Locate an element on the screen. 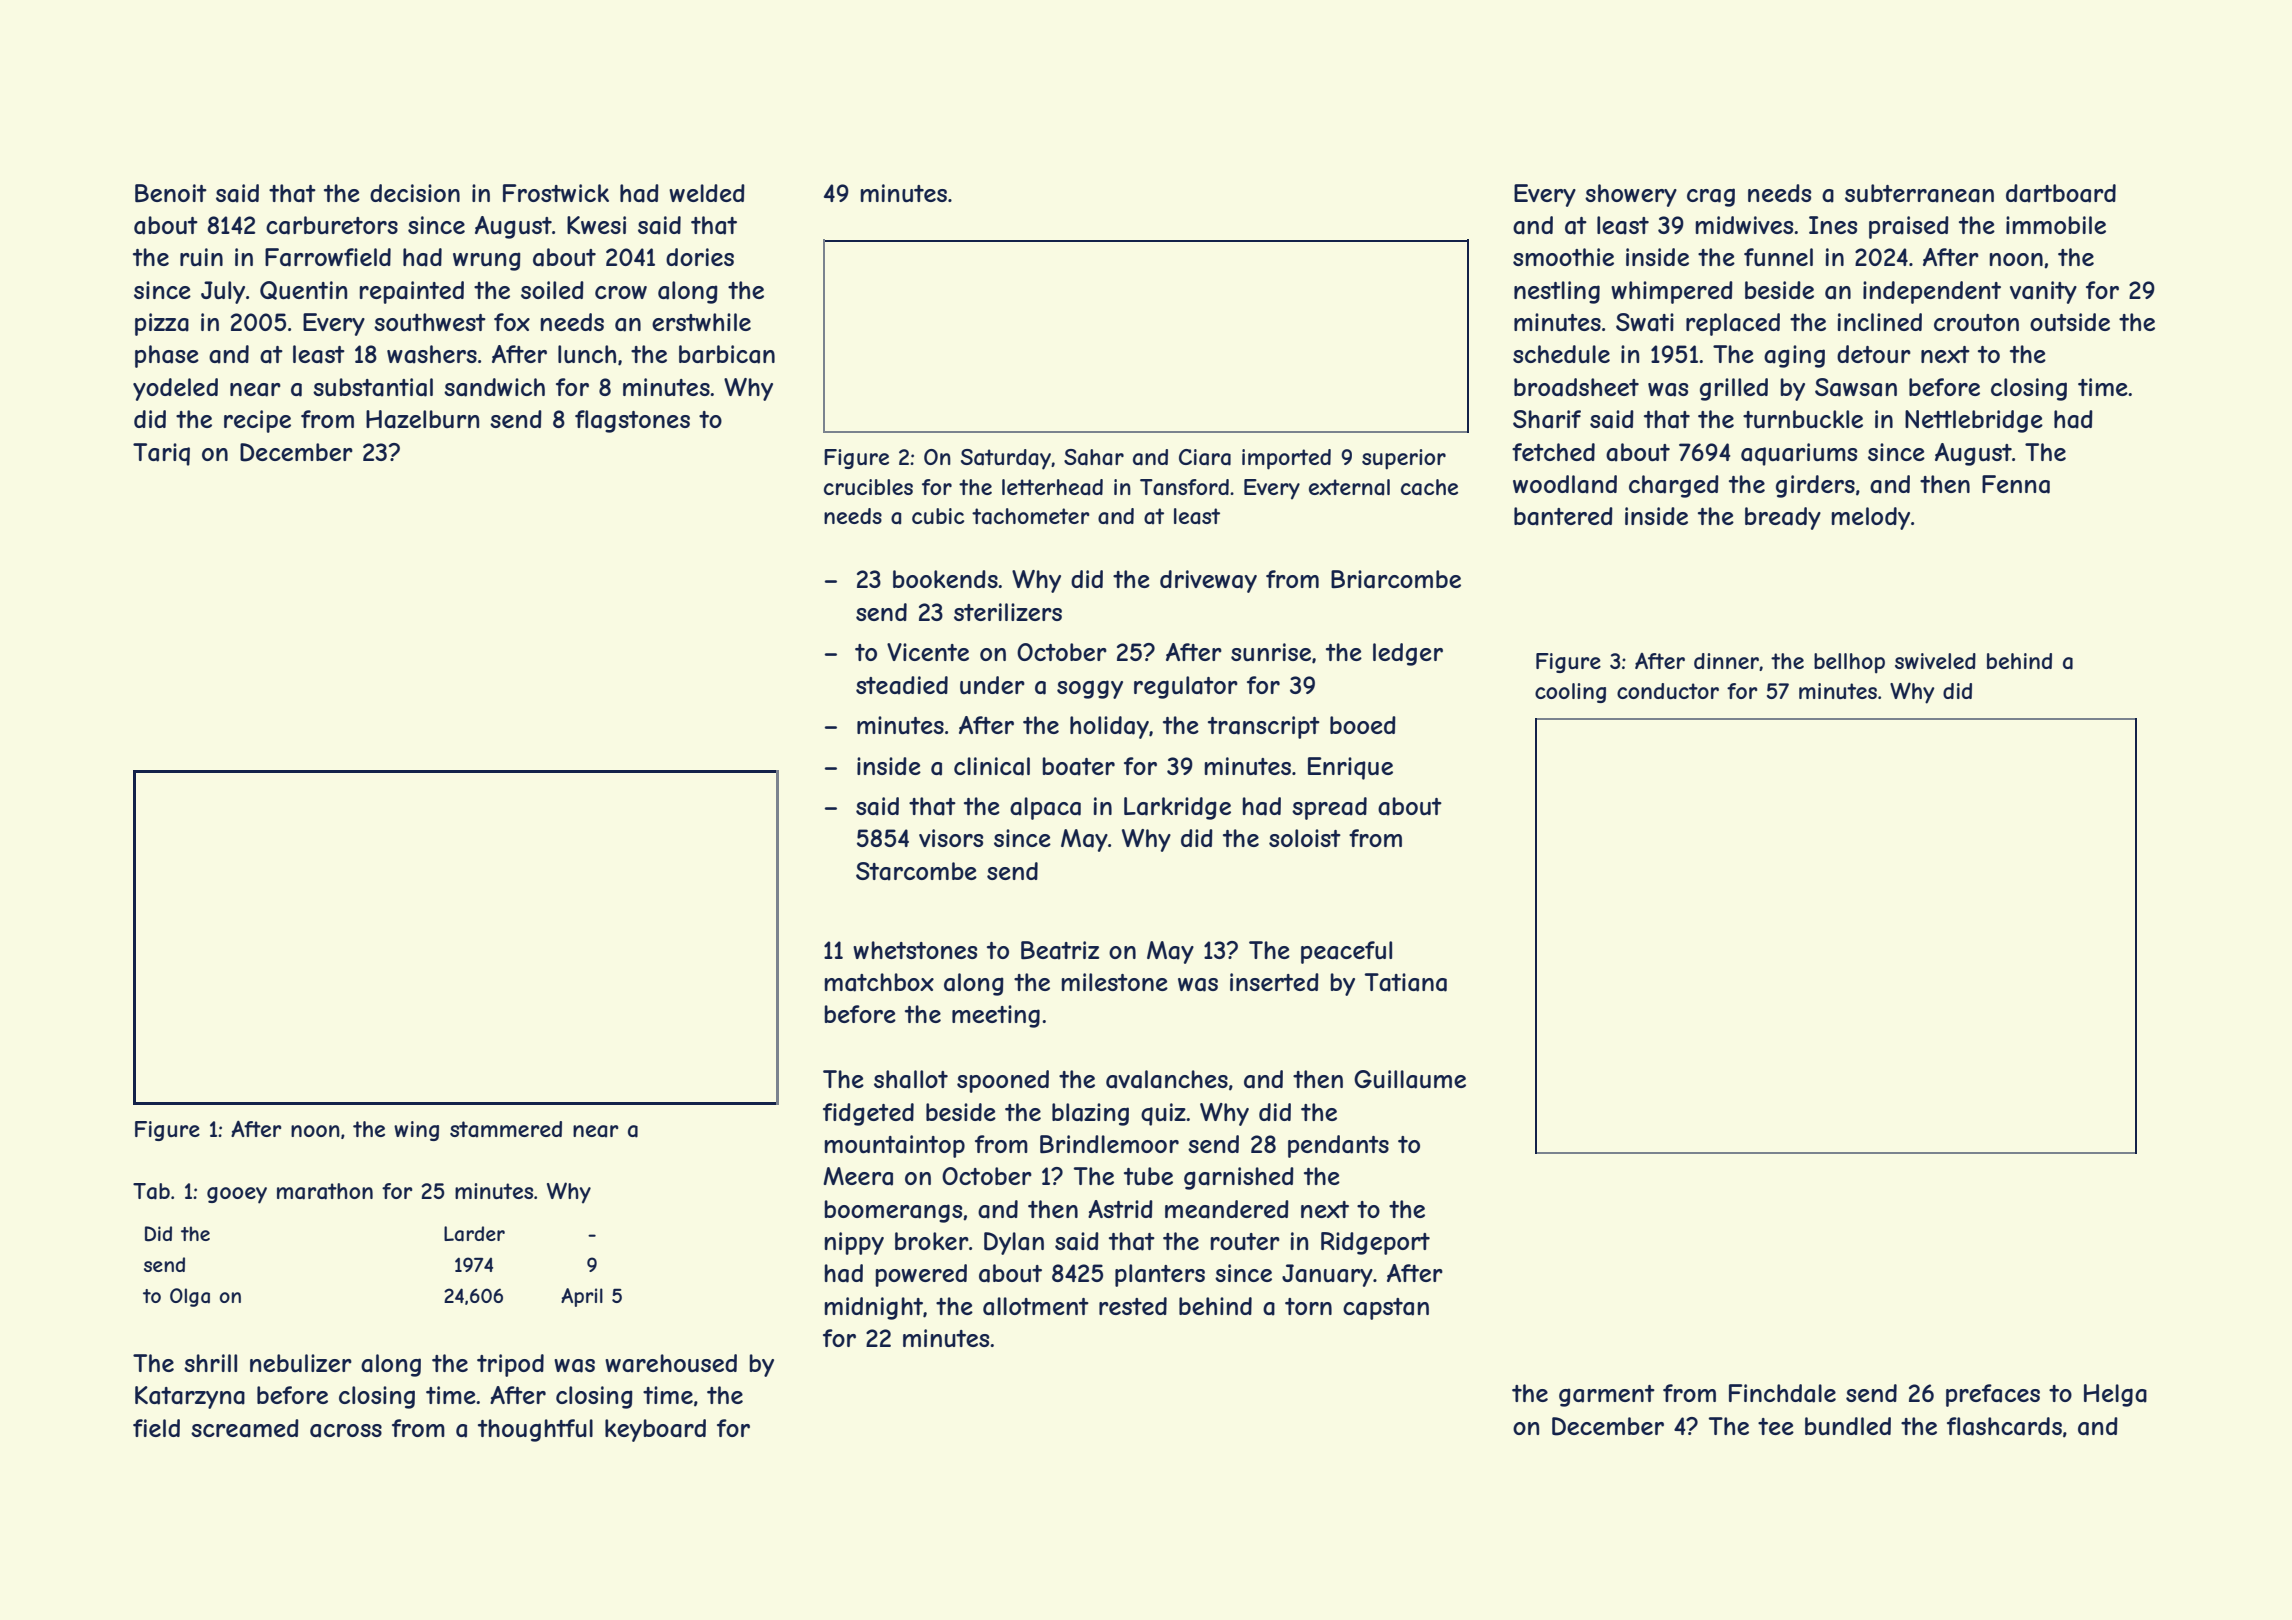 The width and height of the screenshot is (2292, 1620). showery is located at coordinates (1631, 195).
